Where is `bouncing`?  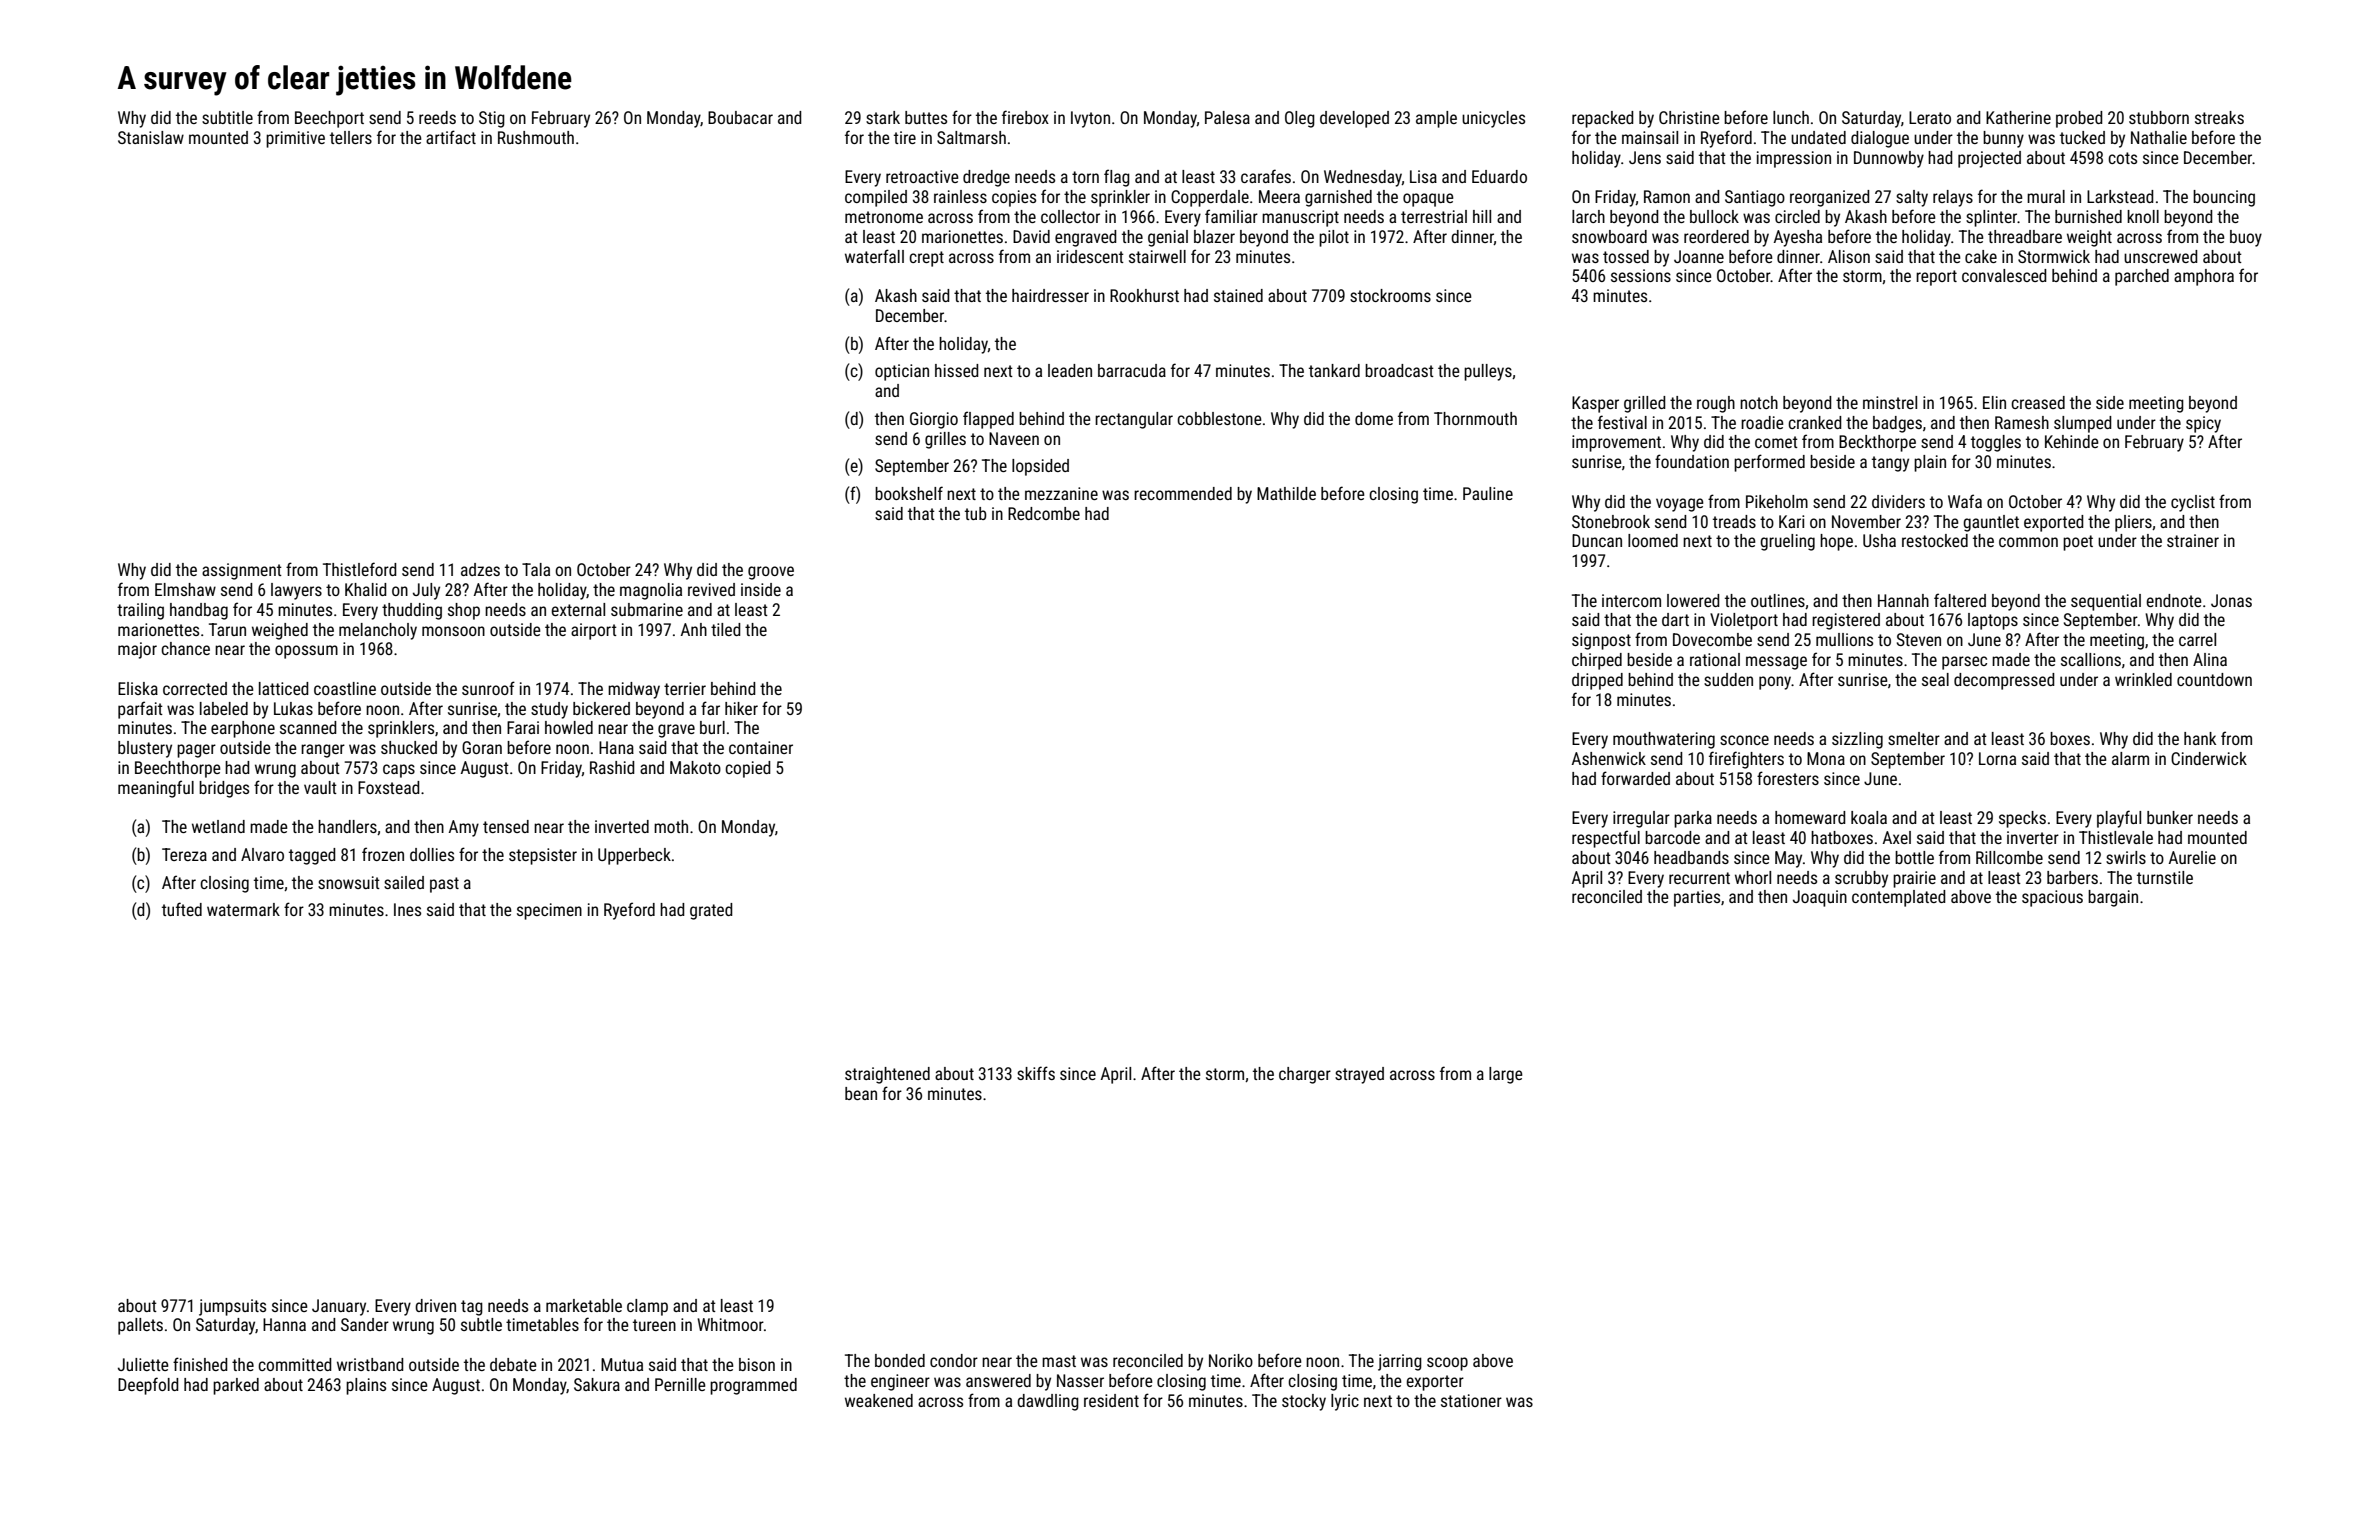 bouncing is located at coordinates (2224, 198).
